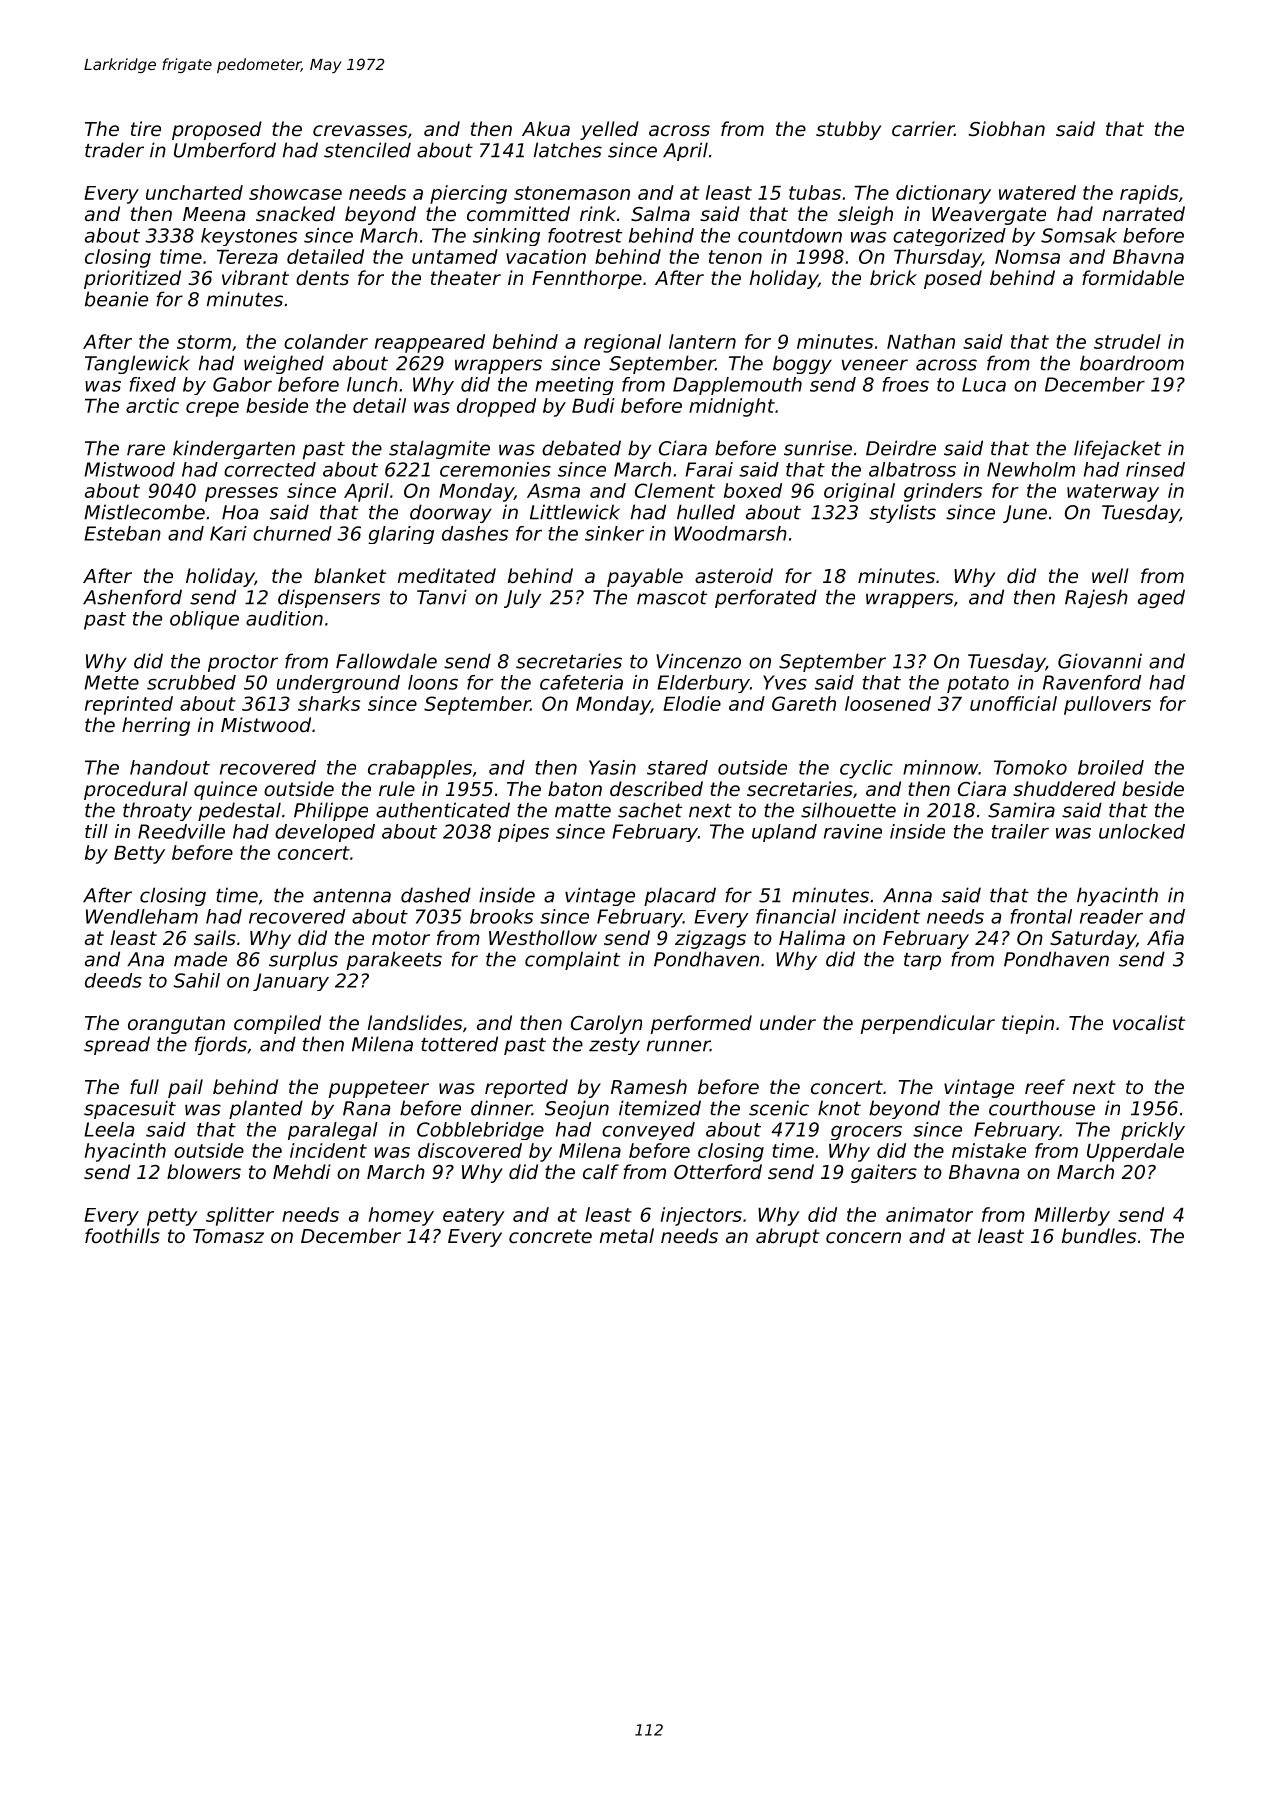  I want to click on abrupt, so click(788, 1237).
